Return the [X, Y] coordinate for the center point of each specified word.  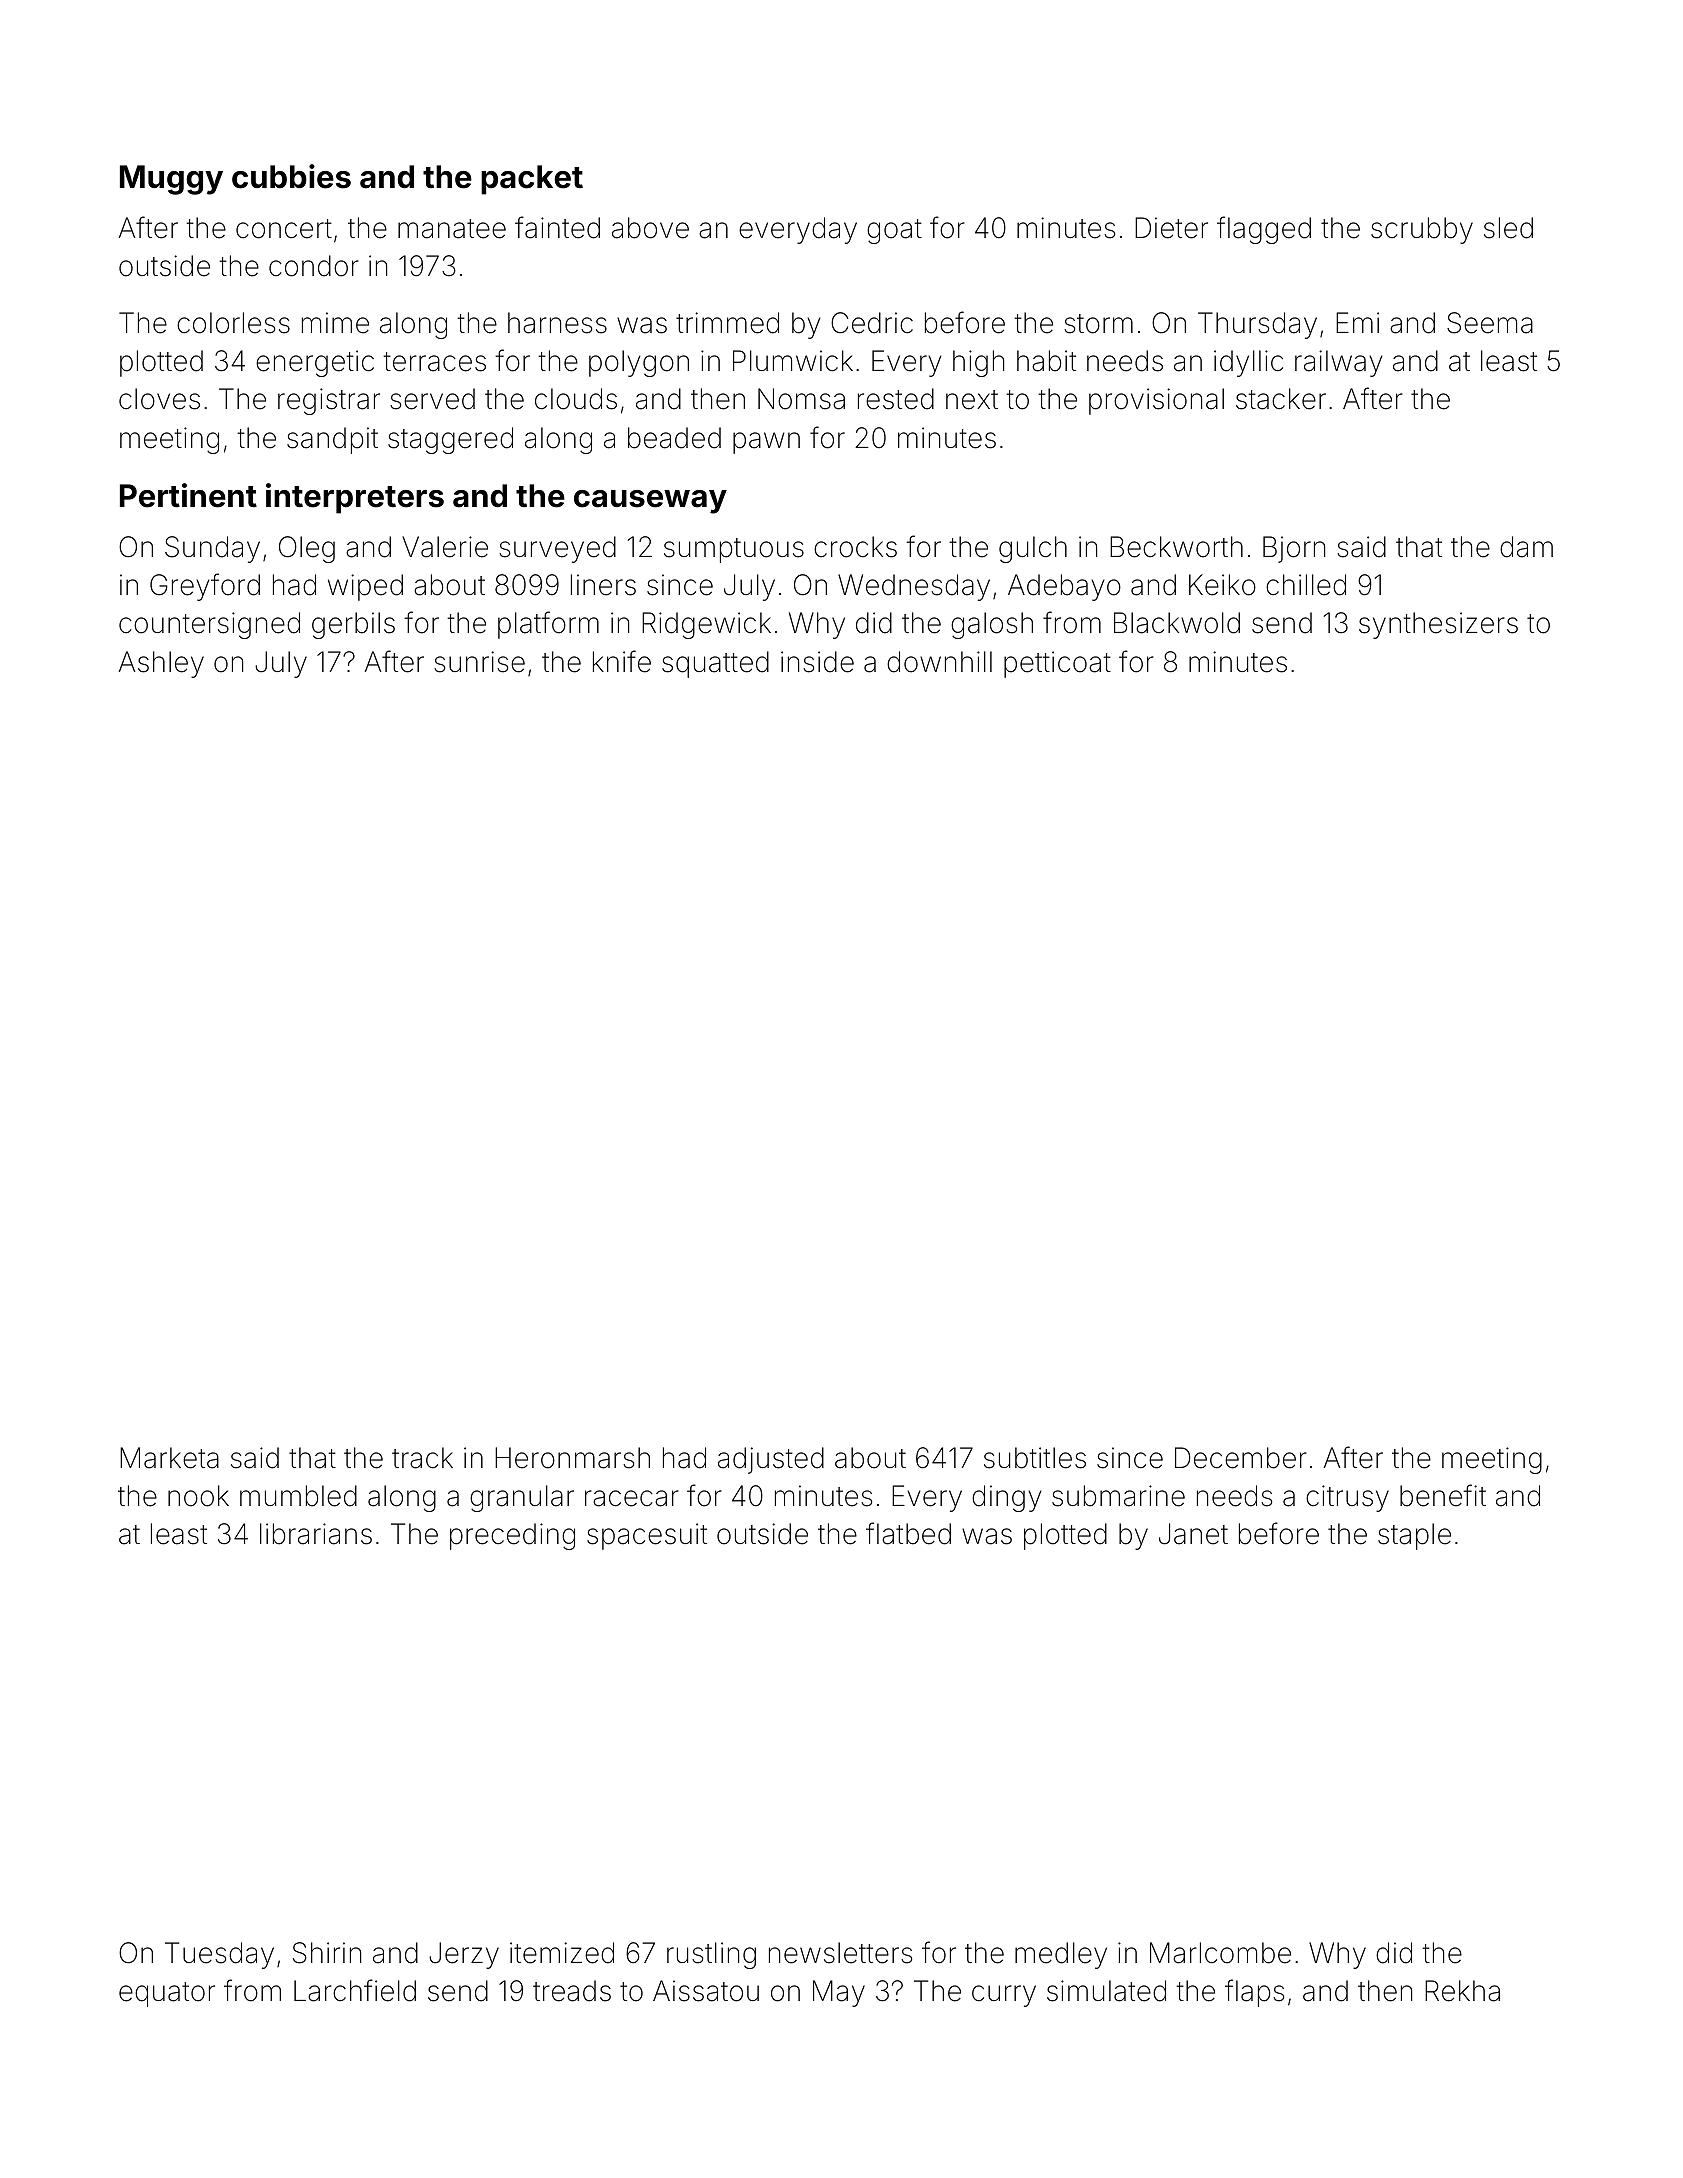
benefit [1443, 1495]
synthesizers [1438, 625]
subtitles [1035, 1458]
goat [894, 231]
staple [1414, 1536]
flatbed [908, 1533]
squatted [715, 664]
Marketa [169, 1458]
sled [1508, 228]
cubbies [291, 176]
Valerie [445, 547]
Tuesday [219, 1955]
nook [198, 1496]
